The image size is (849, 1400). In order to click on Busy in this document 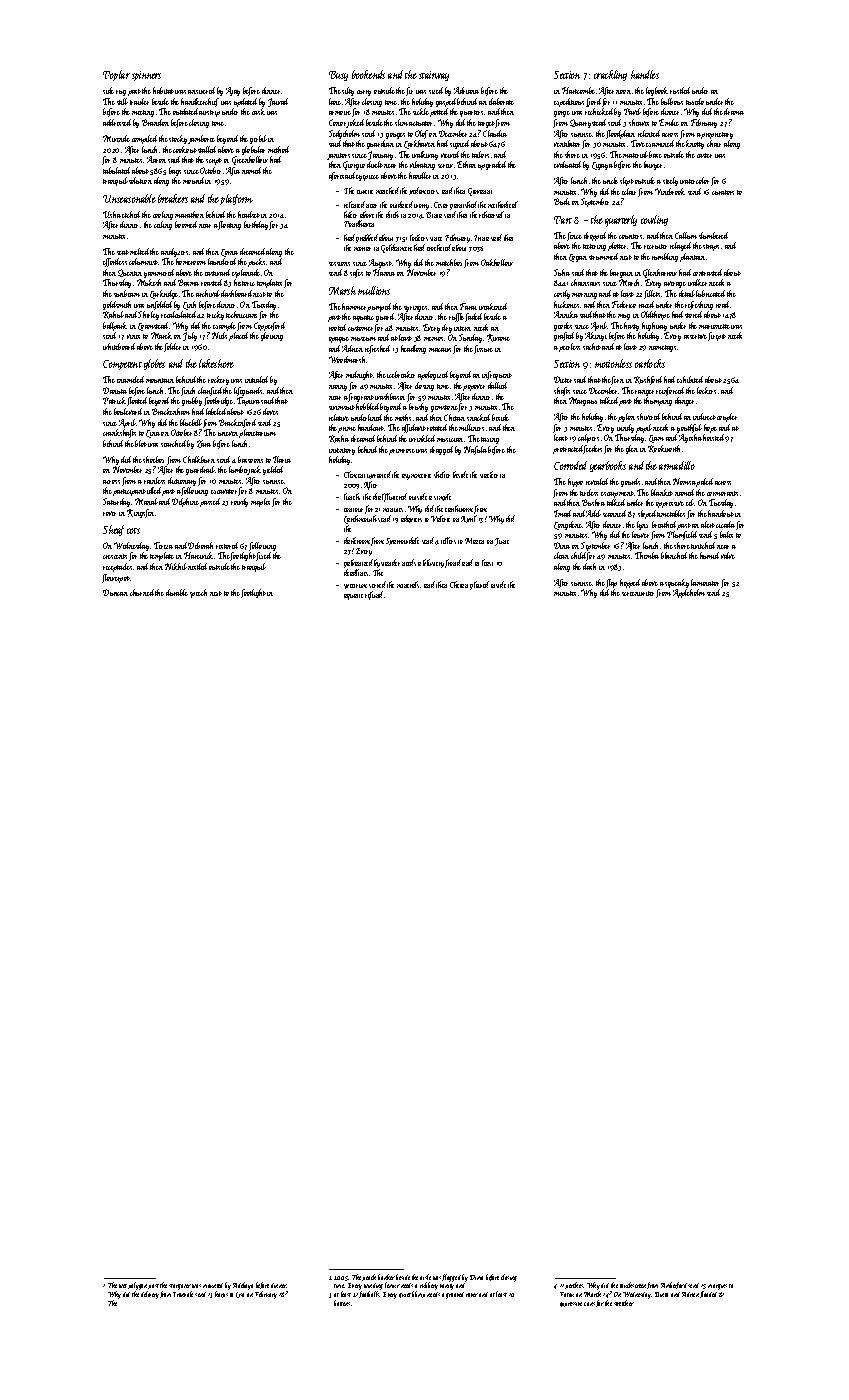, I will do `click(338, 76)`.
